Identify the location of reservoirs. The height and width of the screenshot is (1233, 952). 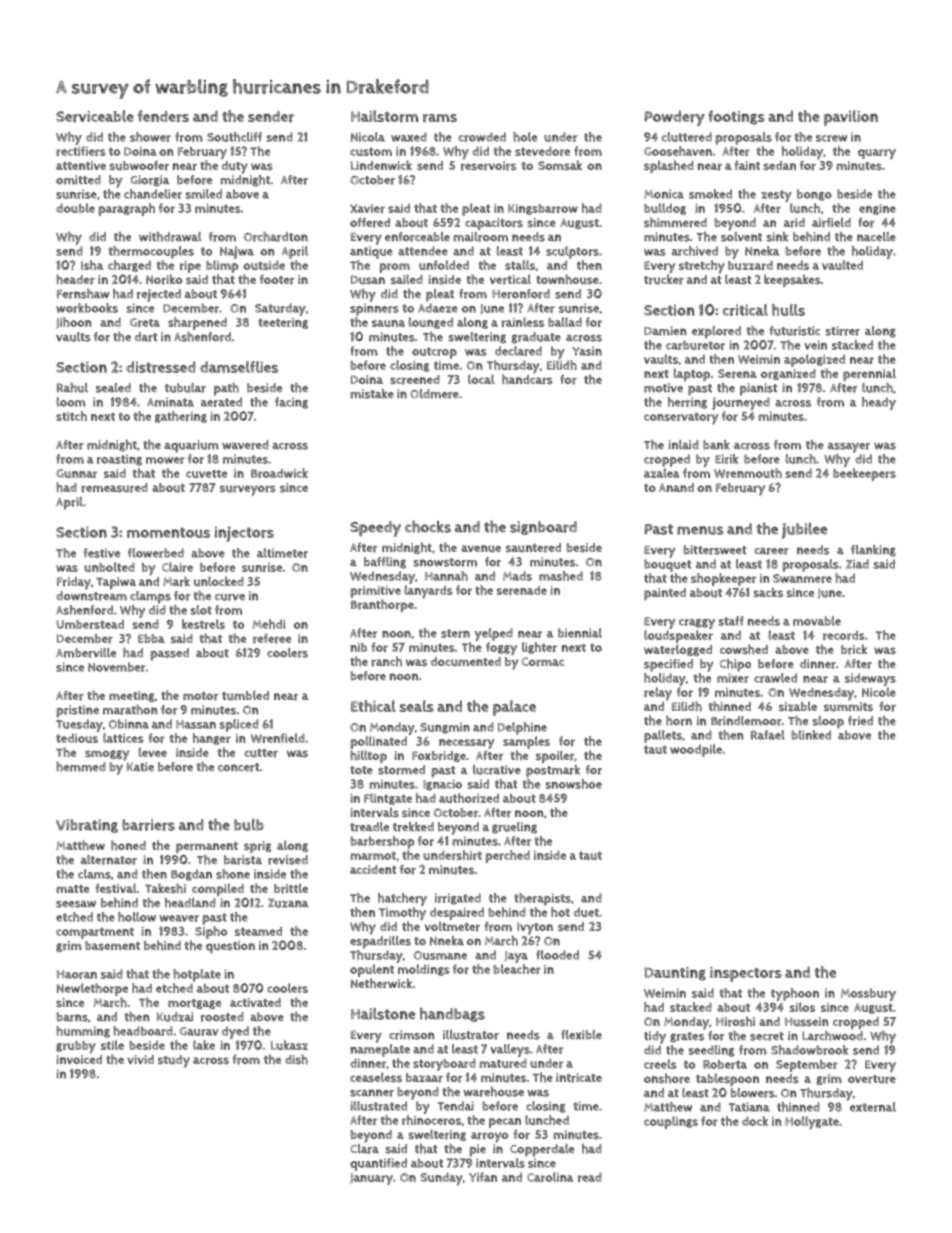
(488, 166).
